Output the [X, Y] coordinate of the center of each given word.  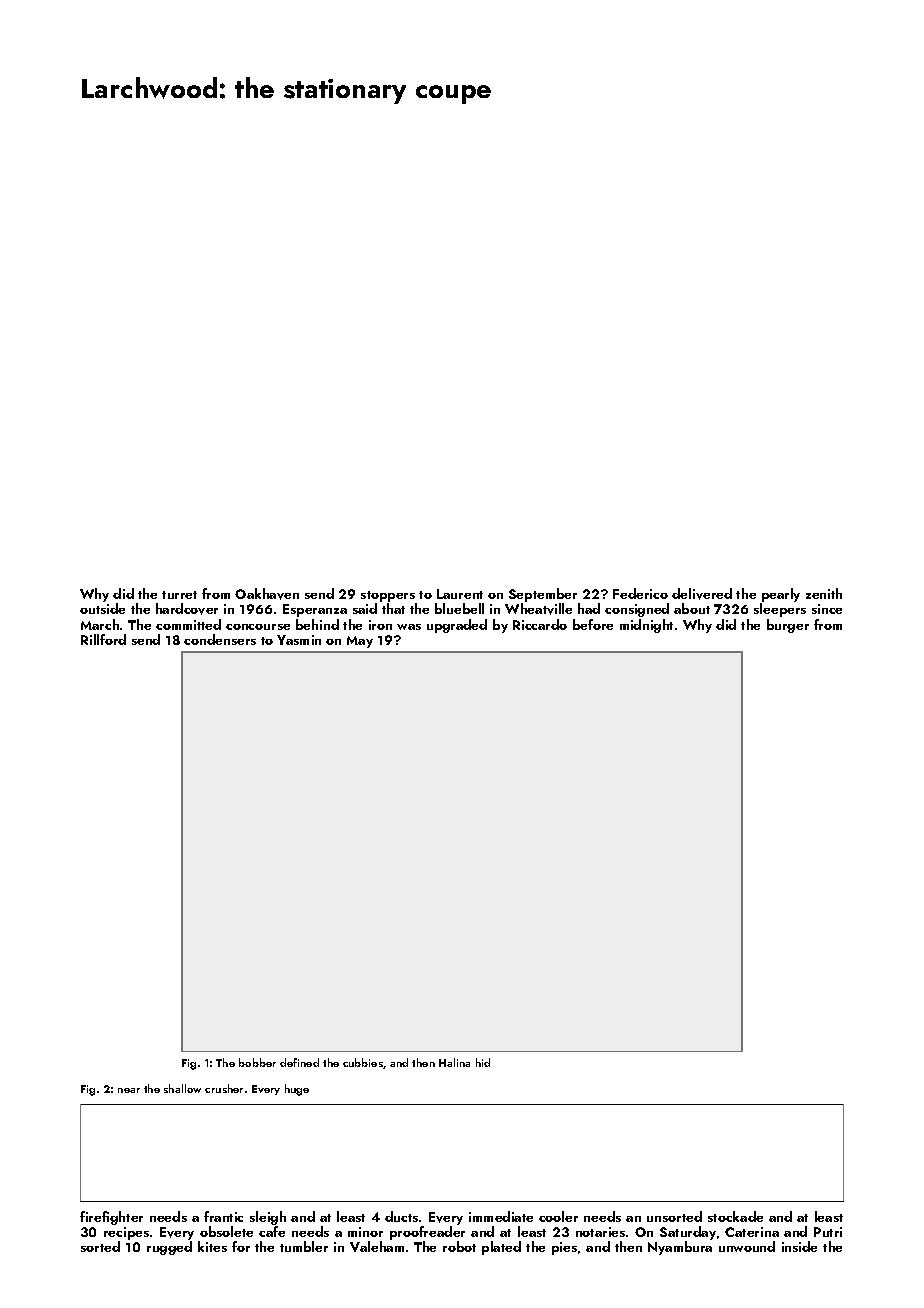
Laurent [460, 594]
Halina [454, 1062]
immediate [501, 1216]
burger [788, 626]
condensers [220, 639]
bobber [257, 1062]
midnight [646, 626]
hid [483, 1062]
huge [297, 1090]
